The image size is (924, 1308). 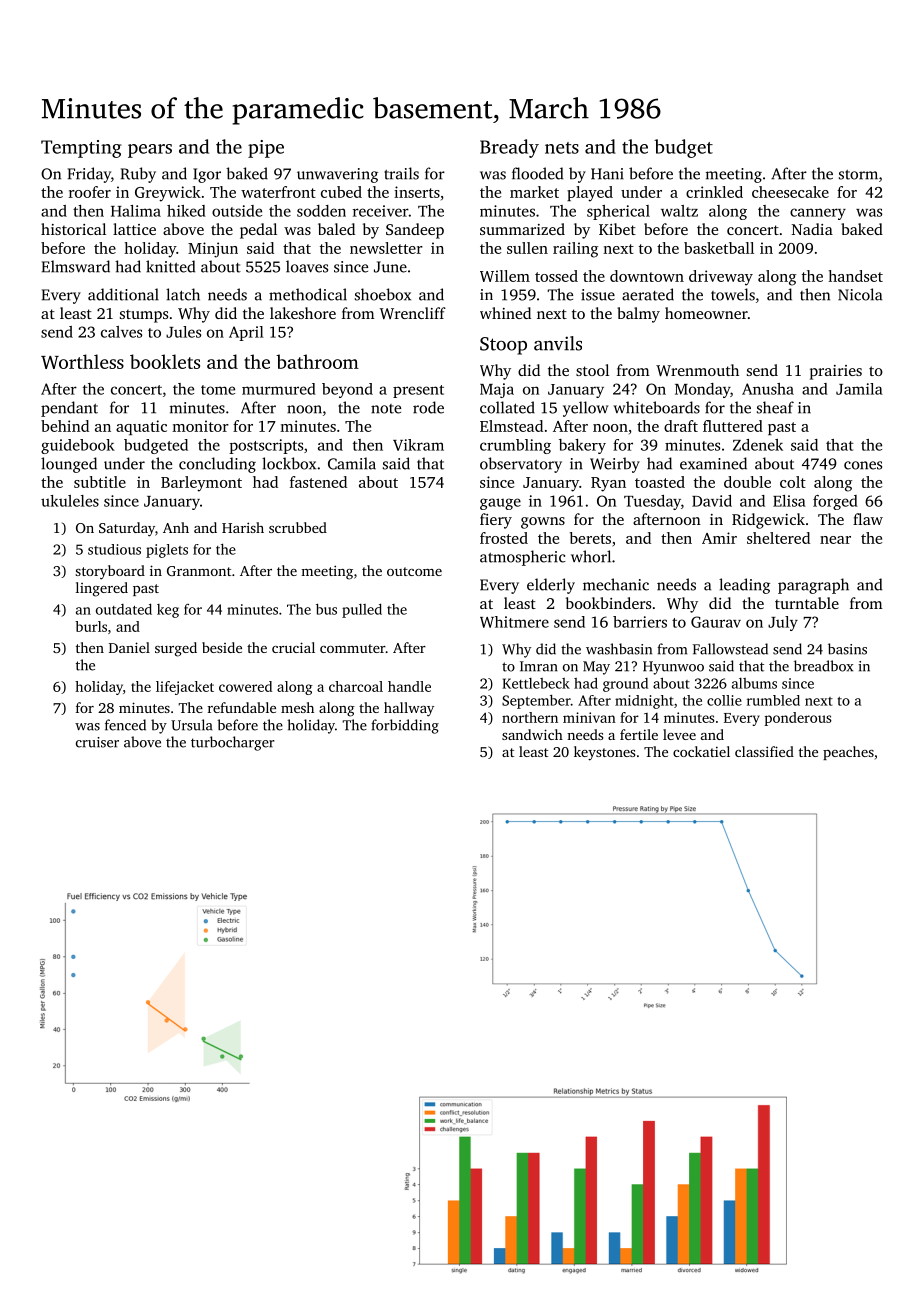 What do you see at coordinates (303, 313) in the screenshot?
I see `lakeshore` at bounding box center [303, 313].
